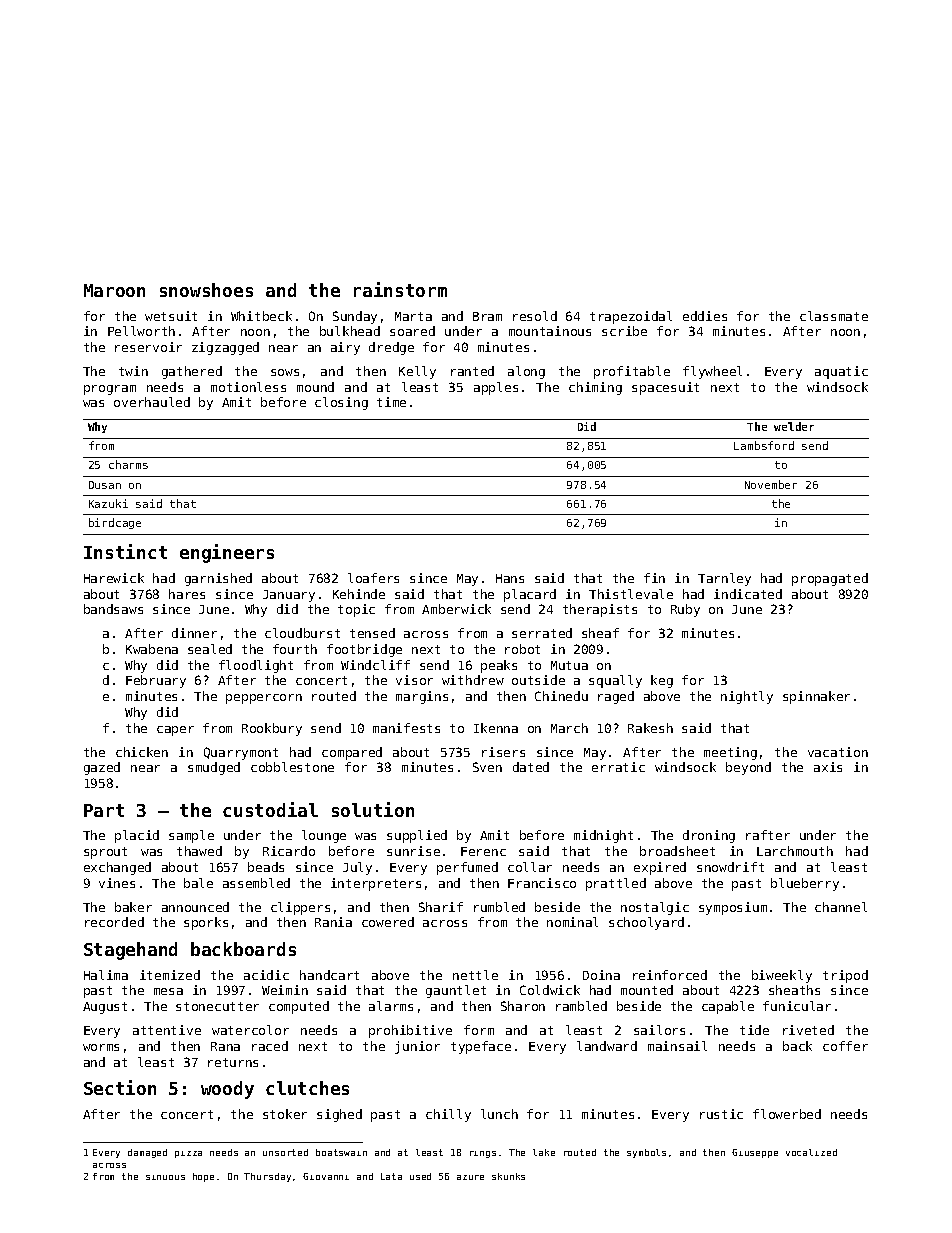 The height and width of the image is (1233, 952). What do you see at coordinates (794, 426) in the image?
I see `welder` at bounding box center [794, 426].
